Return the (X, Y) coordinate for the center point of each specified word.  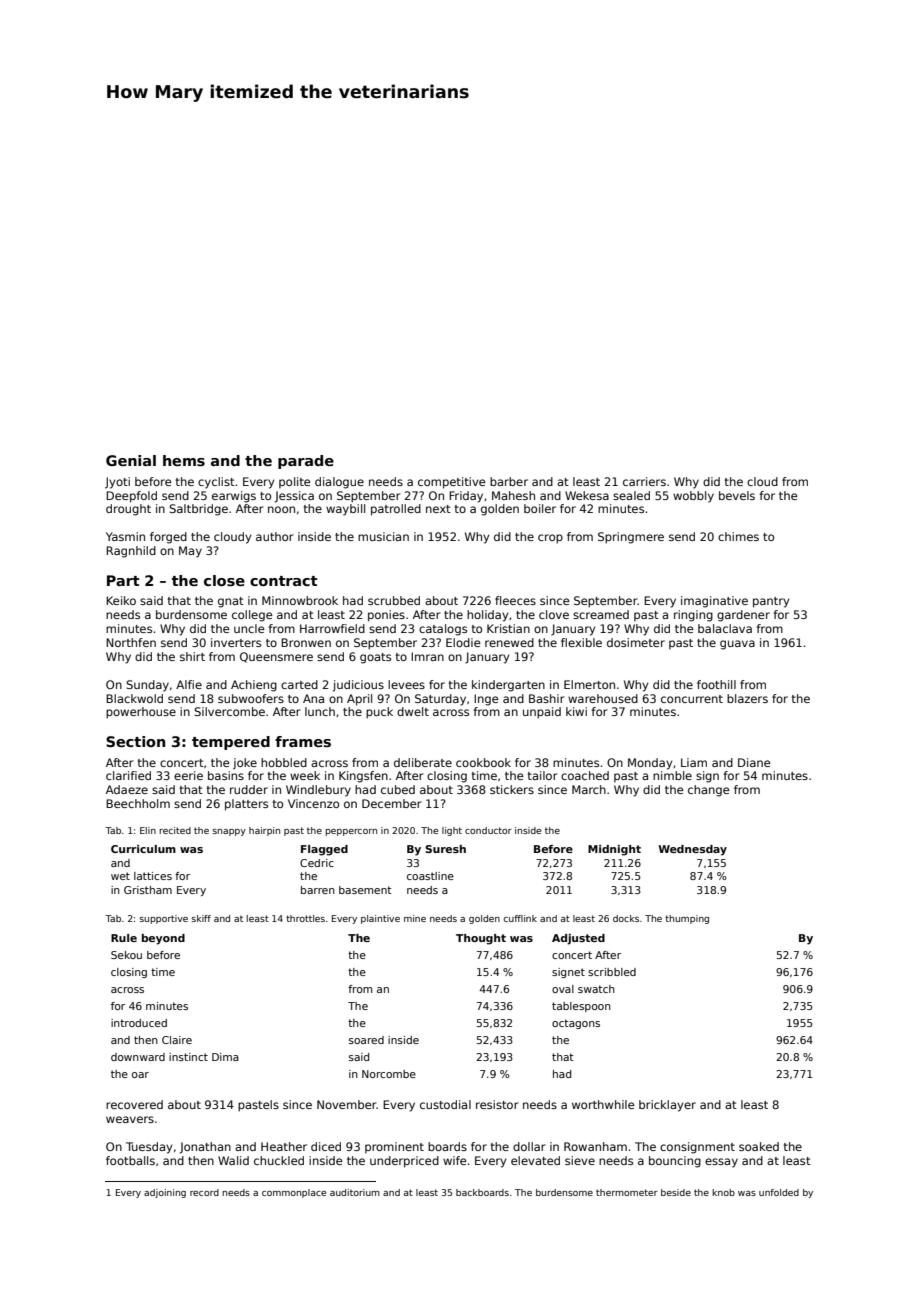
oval (563, 989)
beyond (163, 939)
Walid (233, 1160)
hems (184, 460)
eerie (188, 775)
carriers (644, 481)
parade (306, 462)
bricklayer (667, 1106)
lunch (320, 711)
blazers (747, 698)
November (347, 1104)
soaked (759, 1146)
